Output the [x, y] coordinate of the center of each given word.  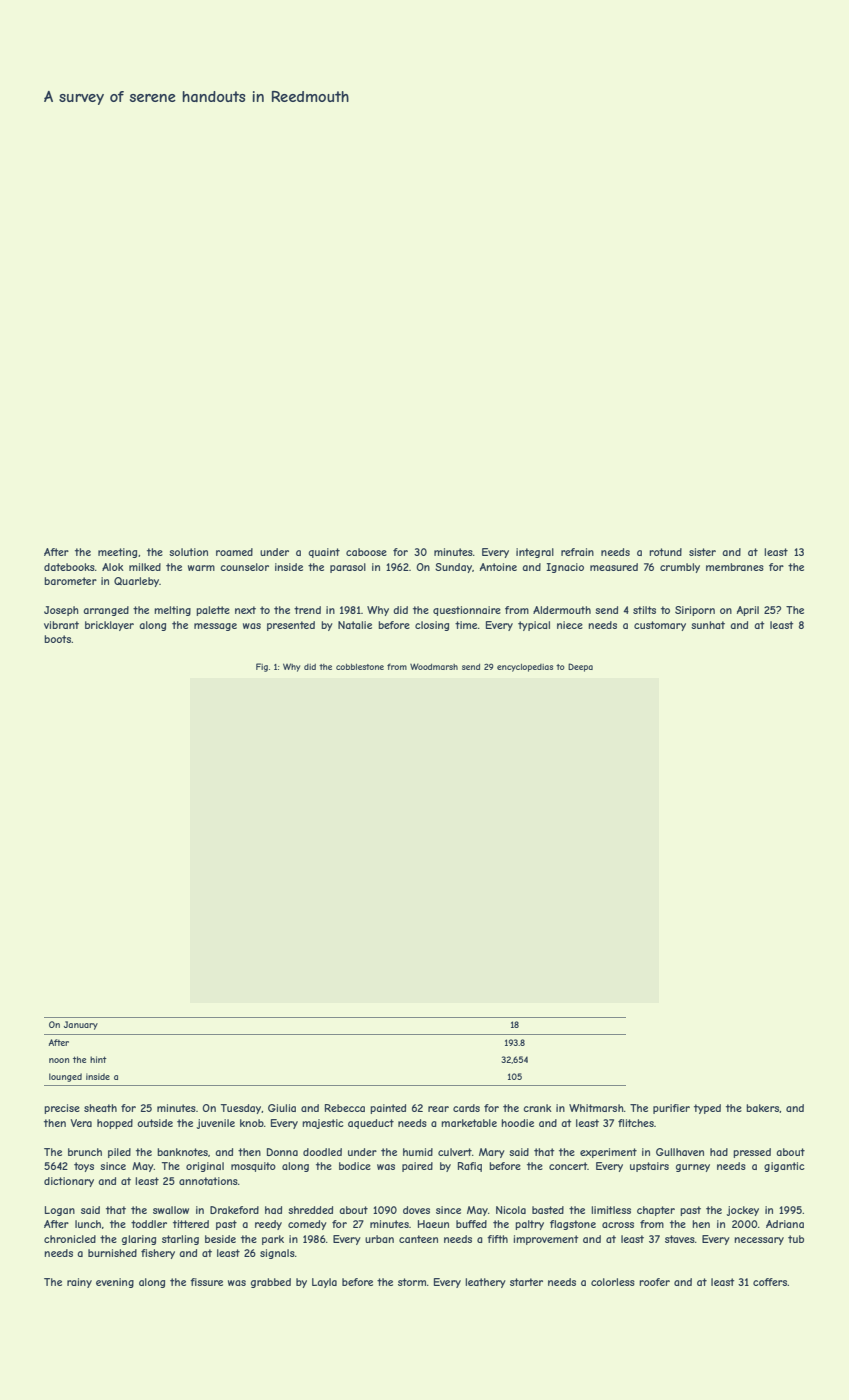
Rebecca [345, 1108]
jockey [742, 1211]
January [81, 1025]
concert [568, 1166]
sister [702, 552]
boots [58, 639]
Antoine [498, 567]
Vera [81, 1123]
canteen [418, 1239]
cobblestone [360, 667]
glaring [139, 1240]
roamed [234, 552]
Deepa [580, 667]
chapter [656, 1211]
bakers [763, 1108]
